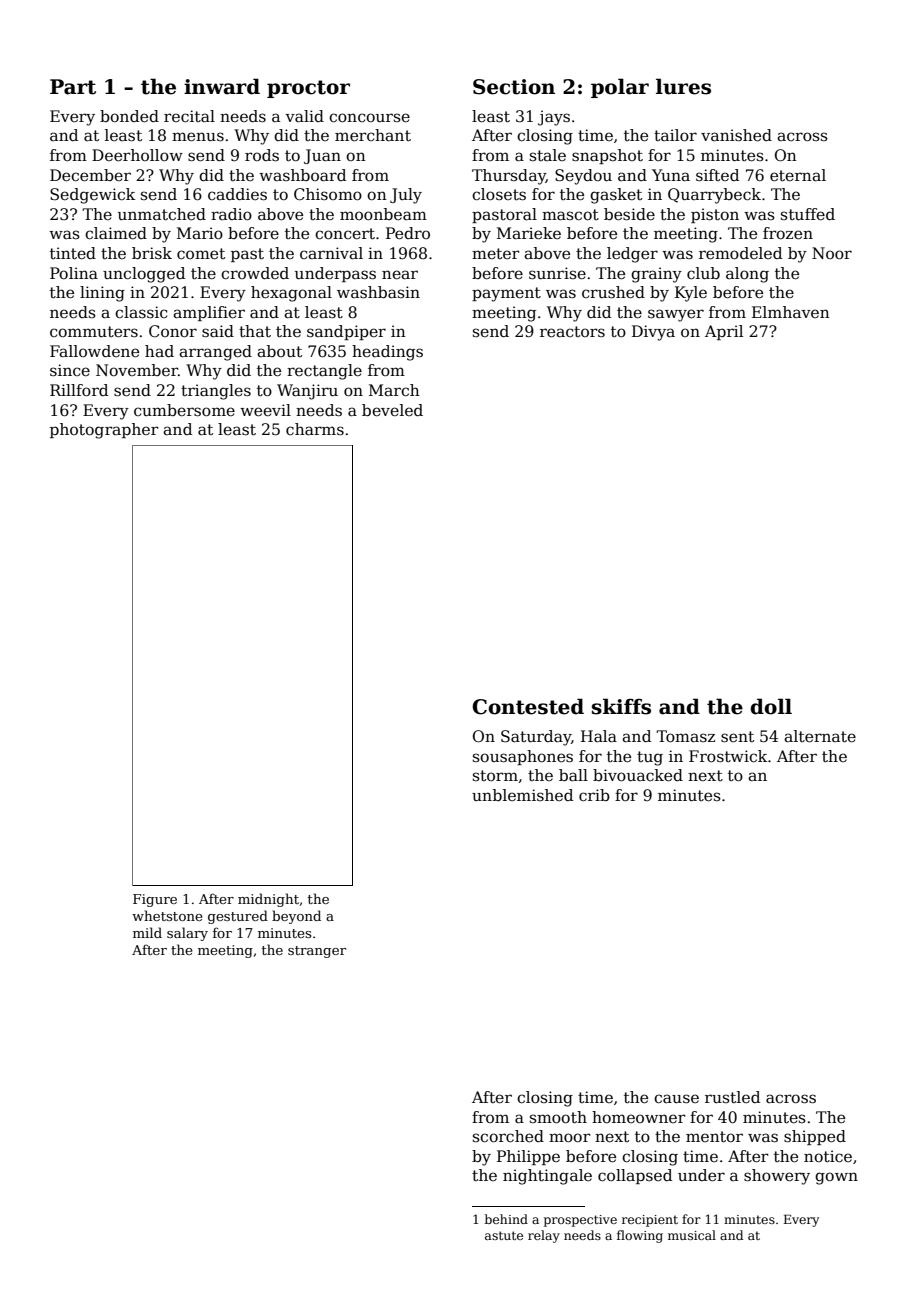 The height and width of the document is (1316, 908). Describe the element at coordinates (820, 736) in the document. I see `alternate` at that location.
